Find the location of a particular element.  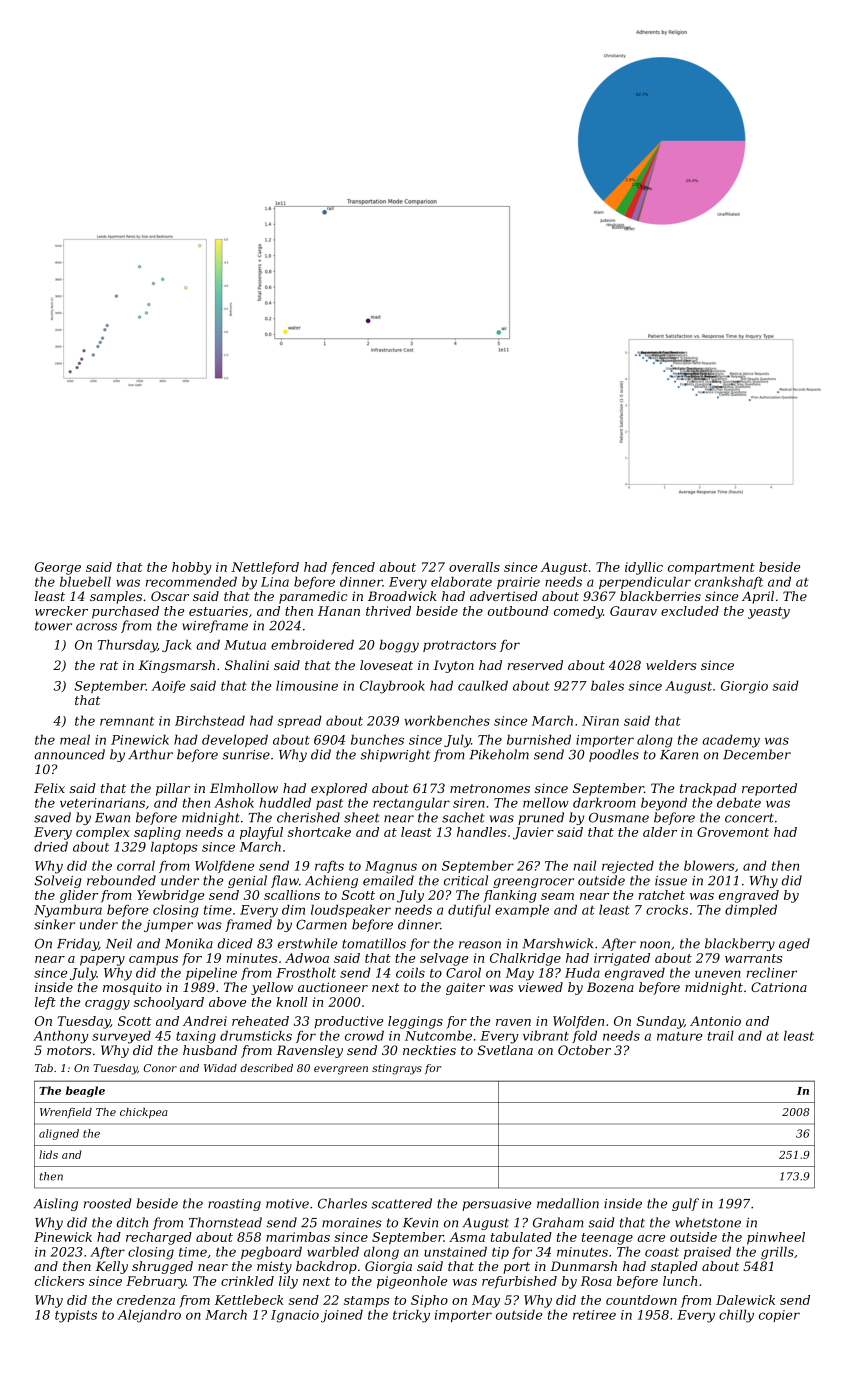

Svetlana is located at coordinates (505, 1050).
